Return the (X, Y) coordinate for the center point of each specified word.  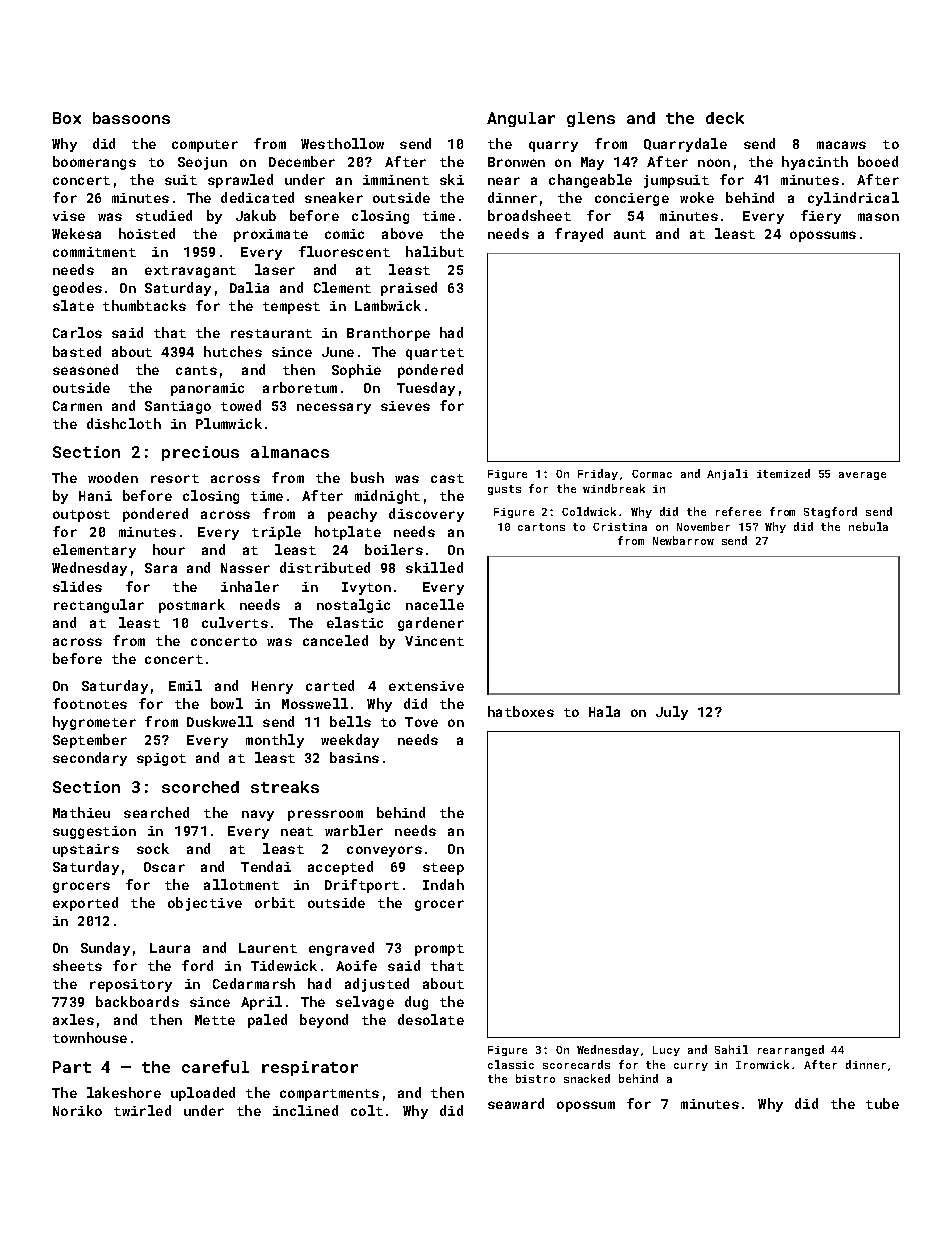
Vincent (434, 641)
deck (725, 118)
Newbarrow (683, 540)
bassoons (131, 118)
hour (169, 549)
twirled (142, 1110)
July (672, 713)
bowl (227, 703)
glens (591, 119)
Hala (604, 711)
